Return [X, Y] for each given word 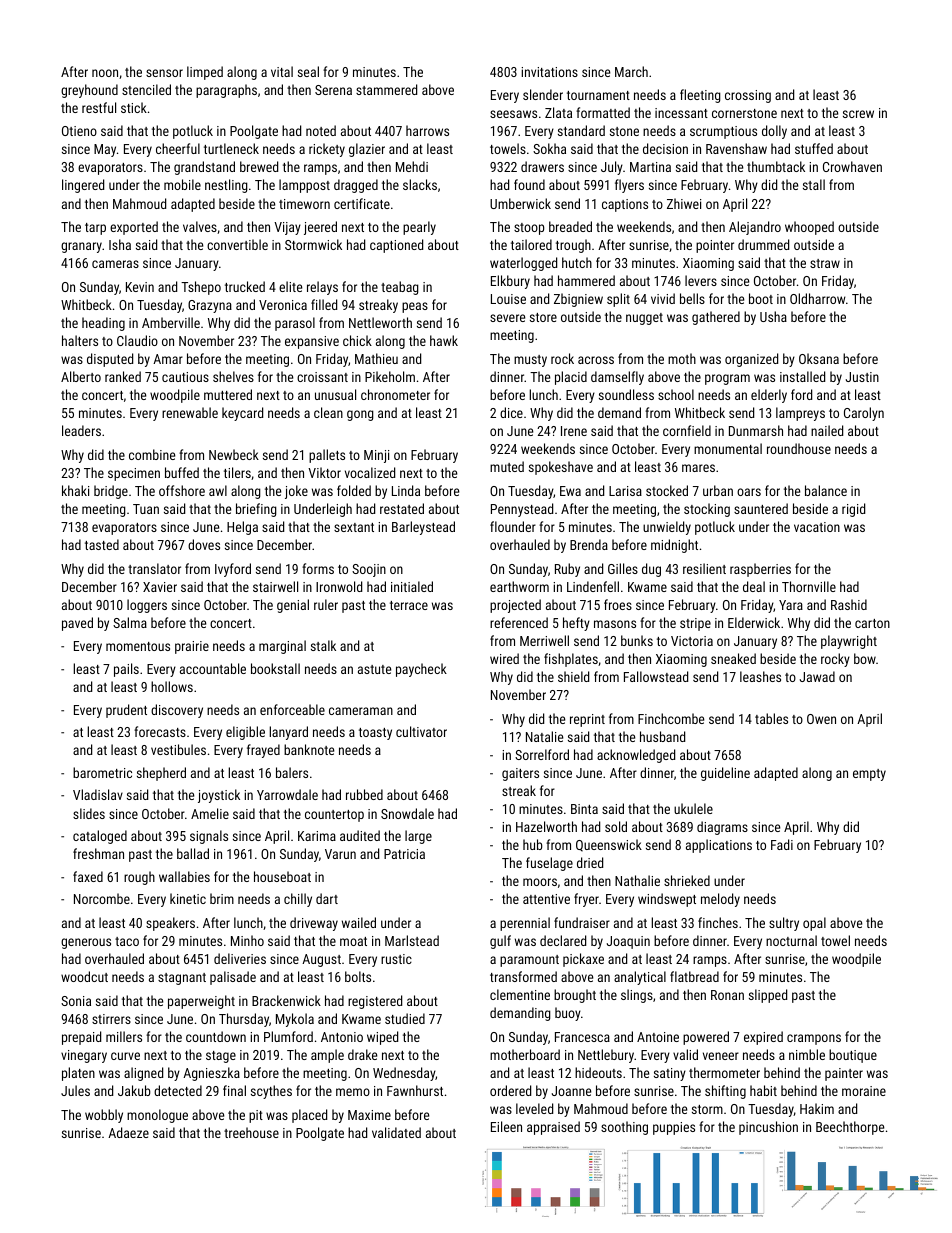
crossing [748, 96]
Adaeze [128, 1132]
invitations [549, 72]
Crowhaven [852, 166]
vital [282, 71]
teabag [400, 288]
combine [152, 454]
